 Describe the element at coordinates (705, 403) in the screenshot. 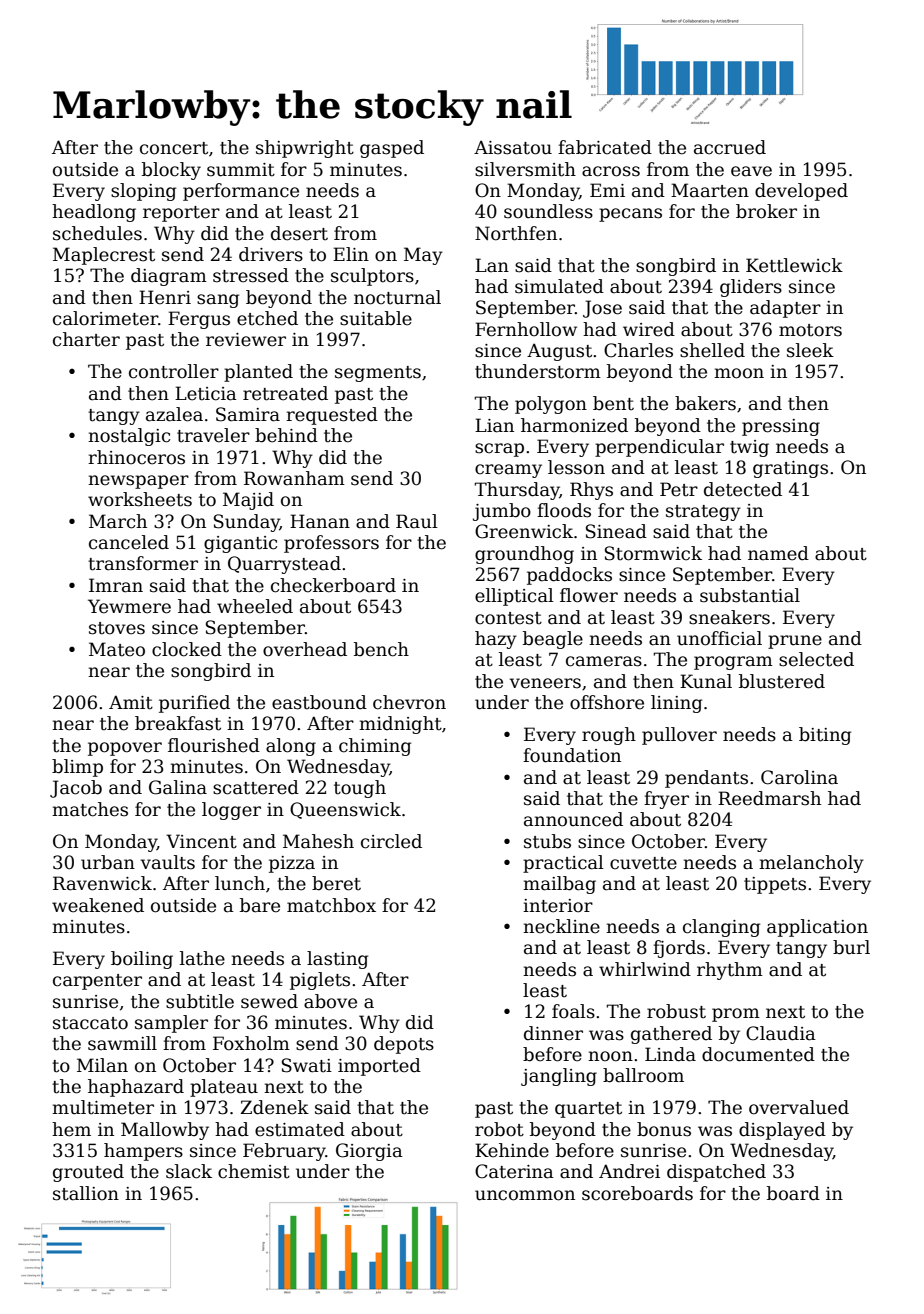

I see `bakers` at that location.
